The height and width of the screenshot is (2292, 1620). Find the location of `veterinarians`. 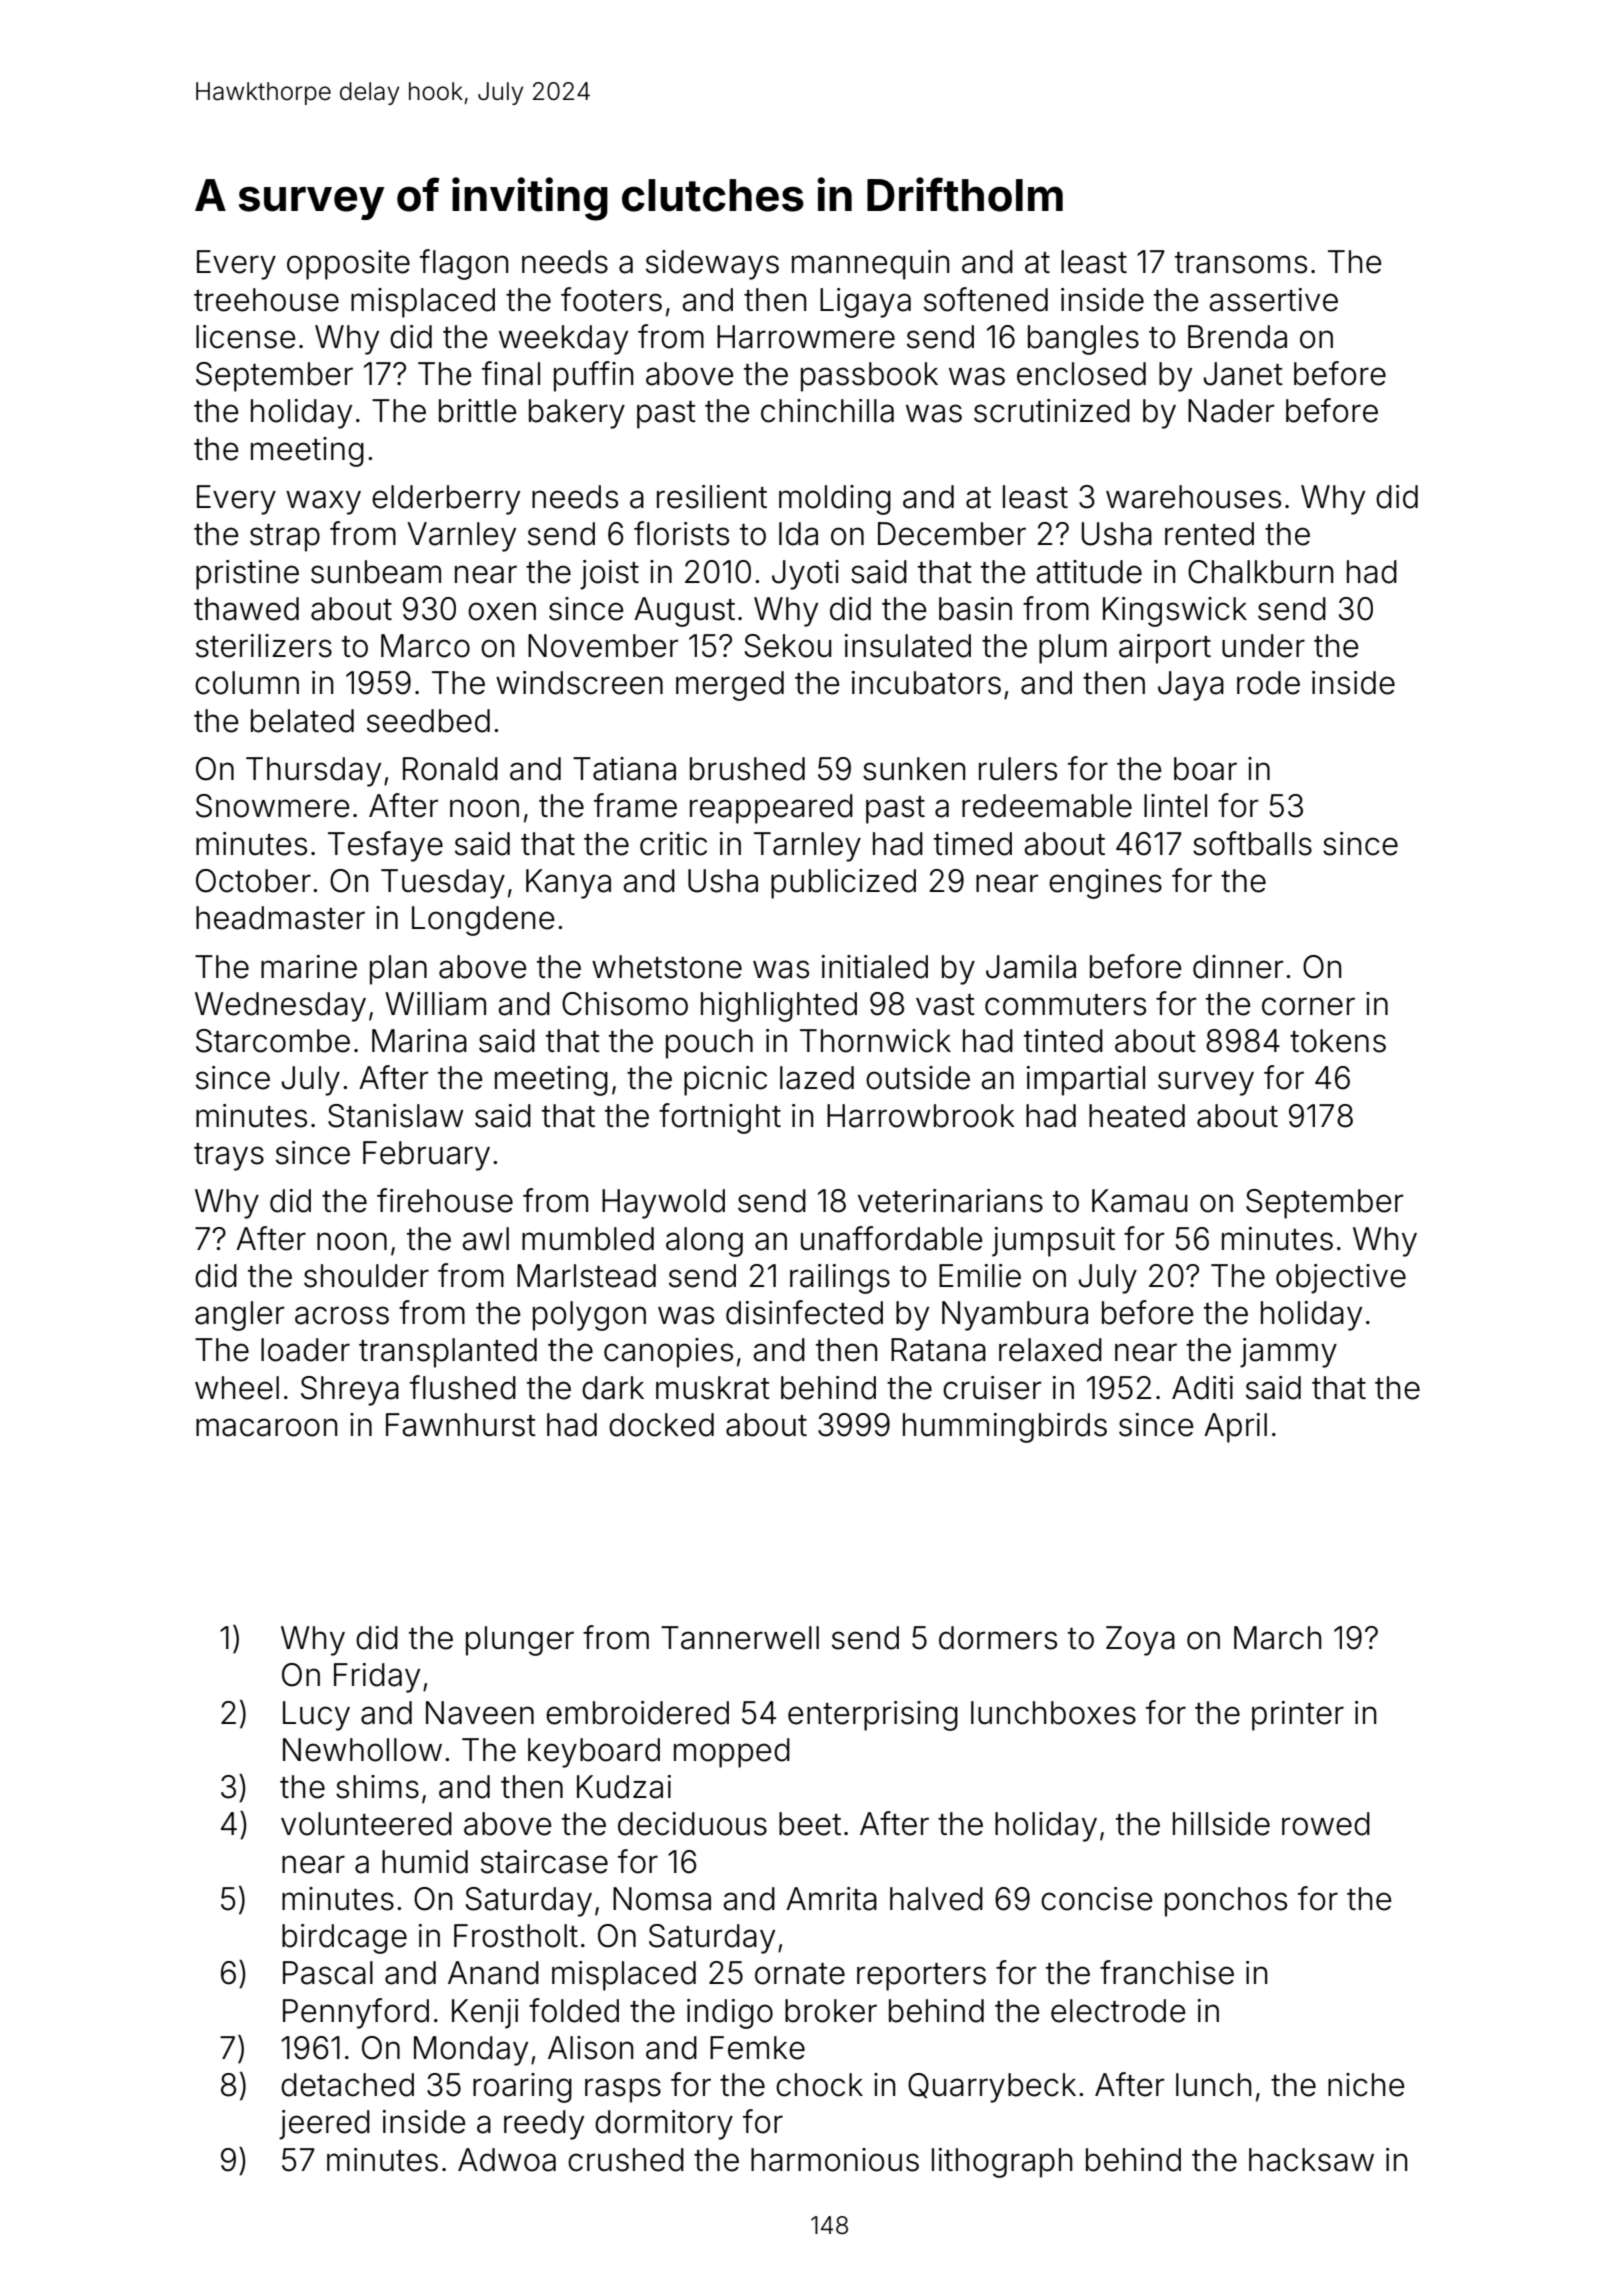

veterinarians is located at coordinates (950, 1201).
